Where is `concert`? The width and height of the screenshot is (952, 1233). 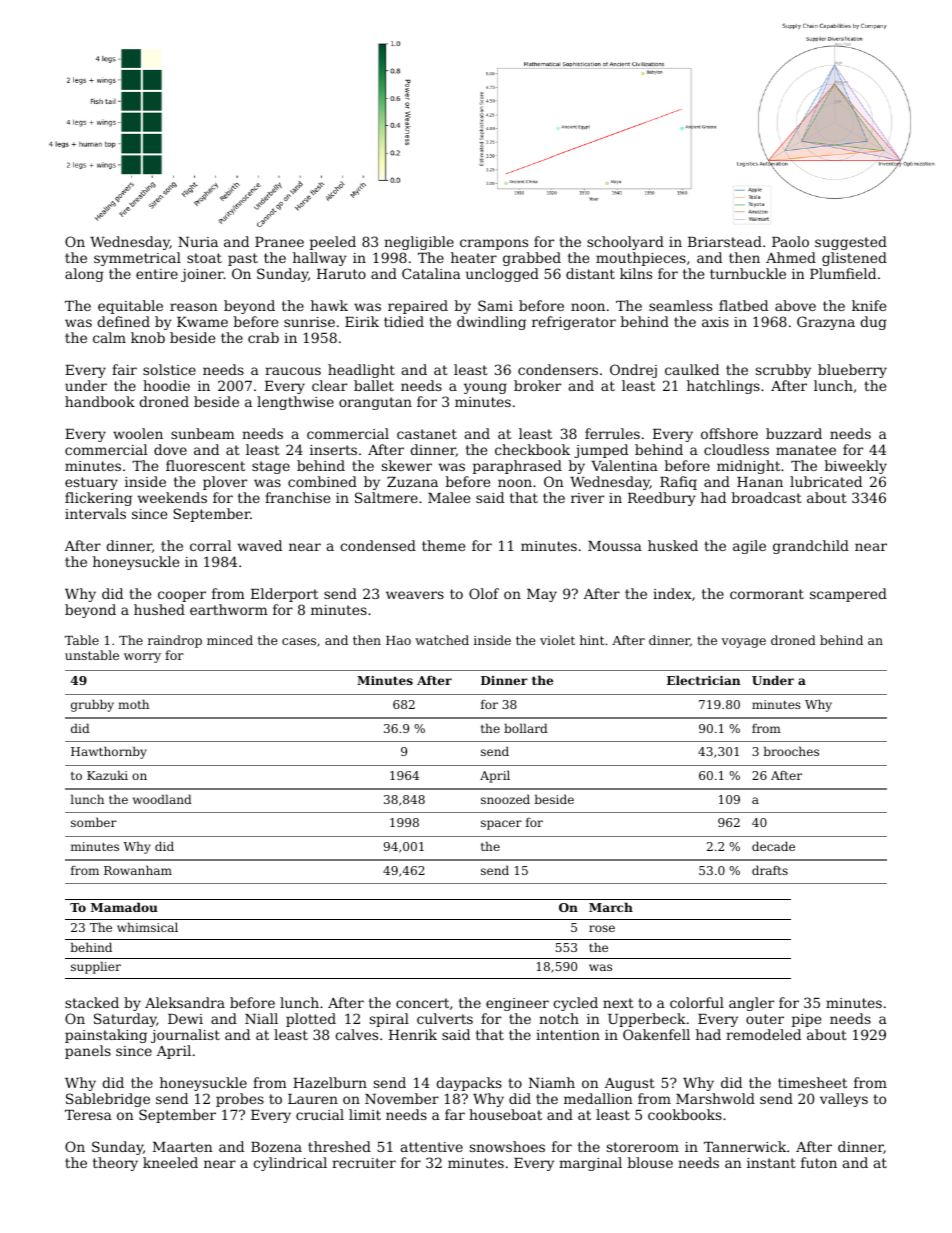
concert is located at coordinates (422, 1003).
